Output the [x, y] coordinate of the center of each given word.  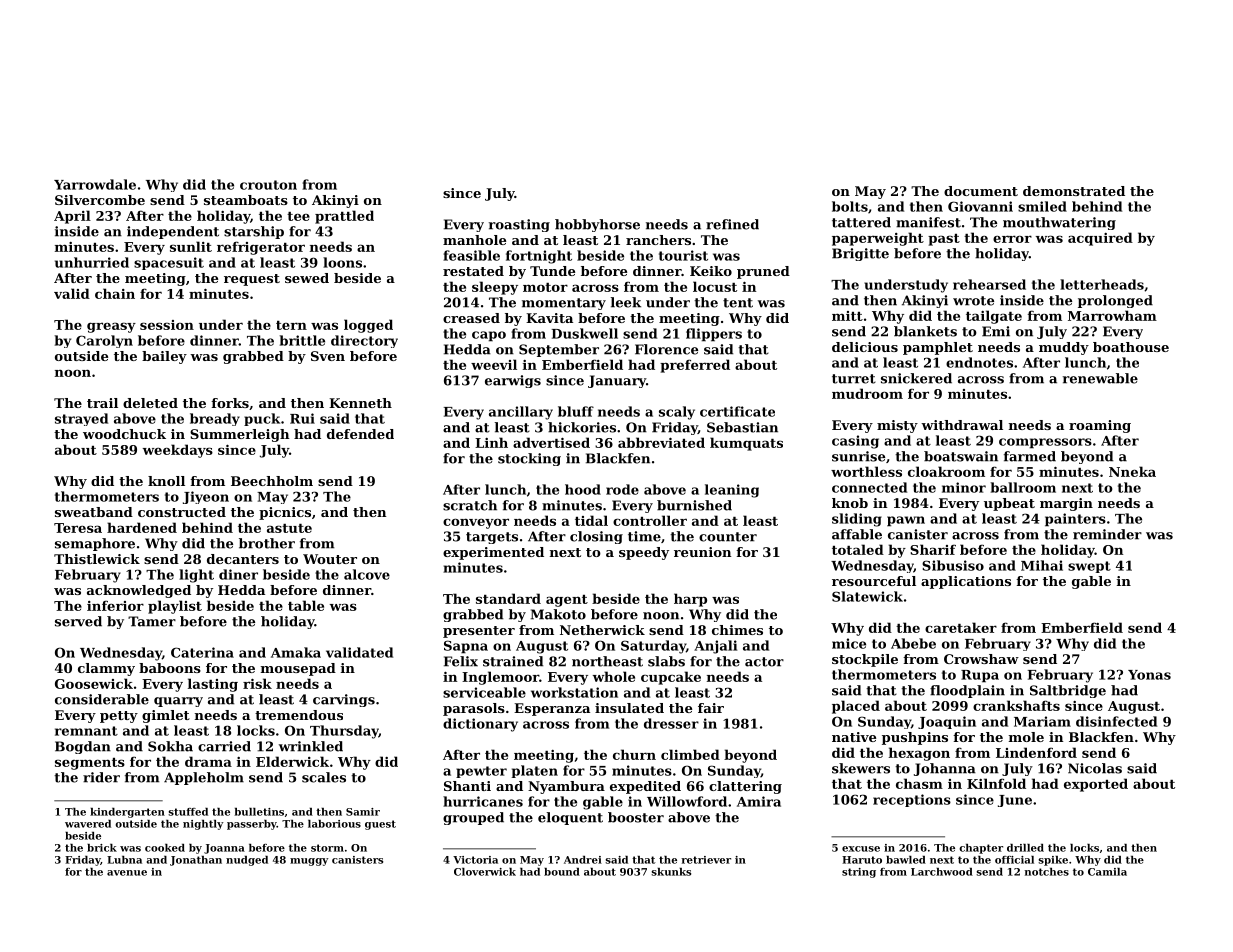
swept [1089, 567]
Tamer [152, 621]
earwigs [513, 381]
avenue [127, 873]
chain [115, 293]
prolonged [1115, 301]
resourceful [874, 581]
